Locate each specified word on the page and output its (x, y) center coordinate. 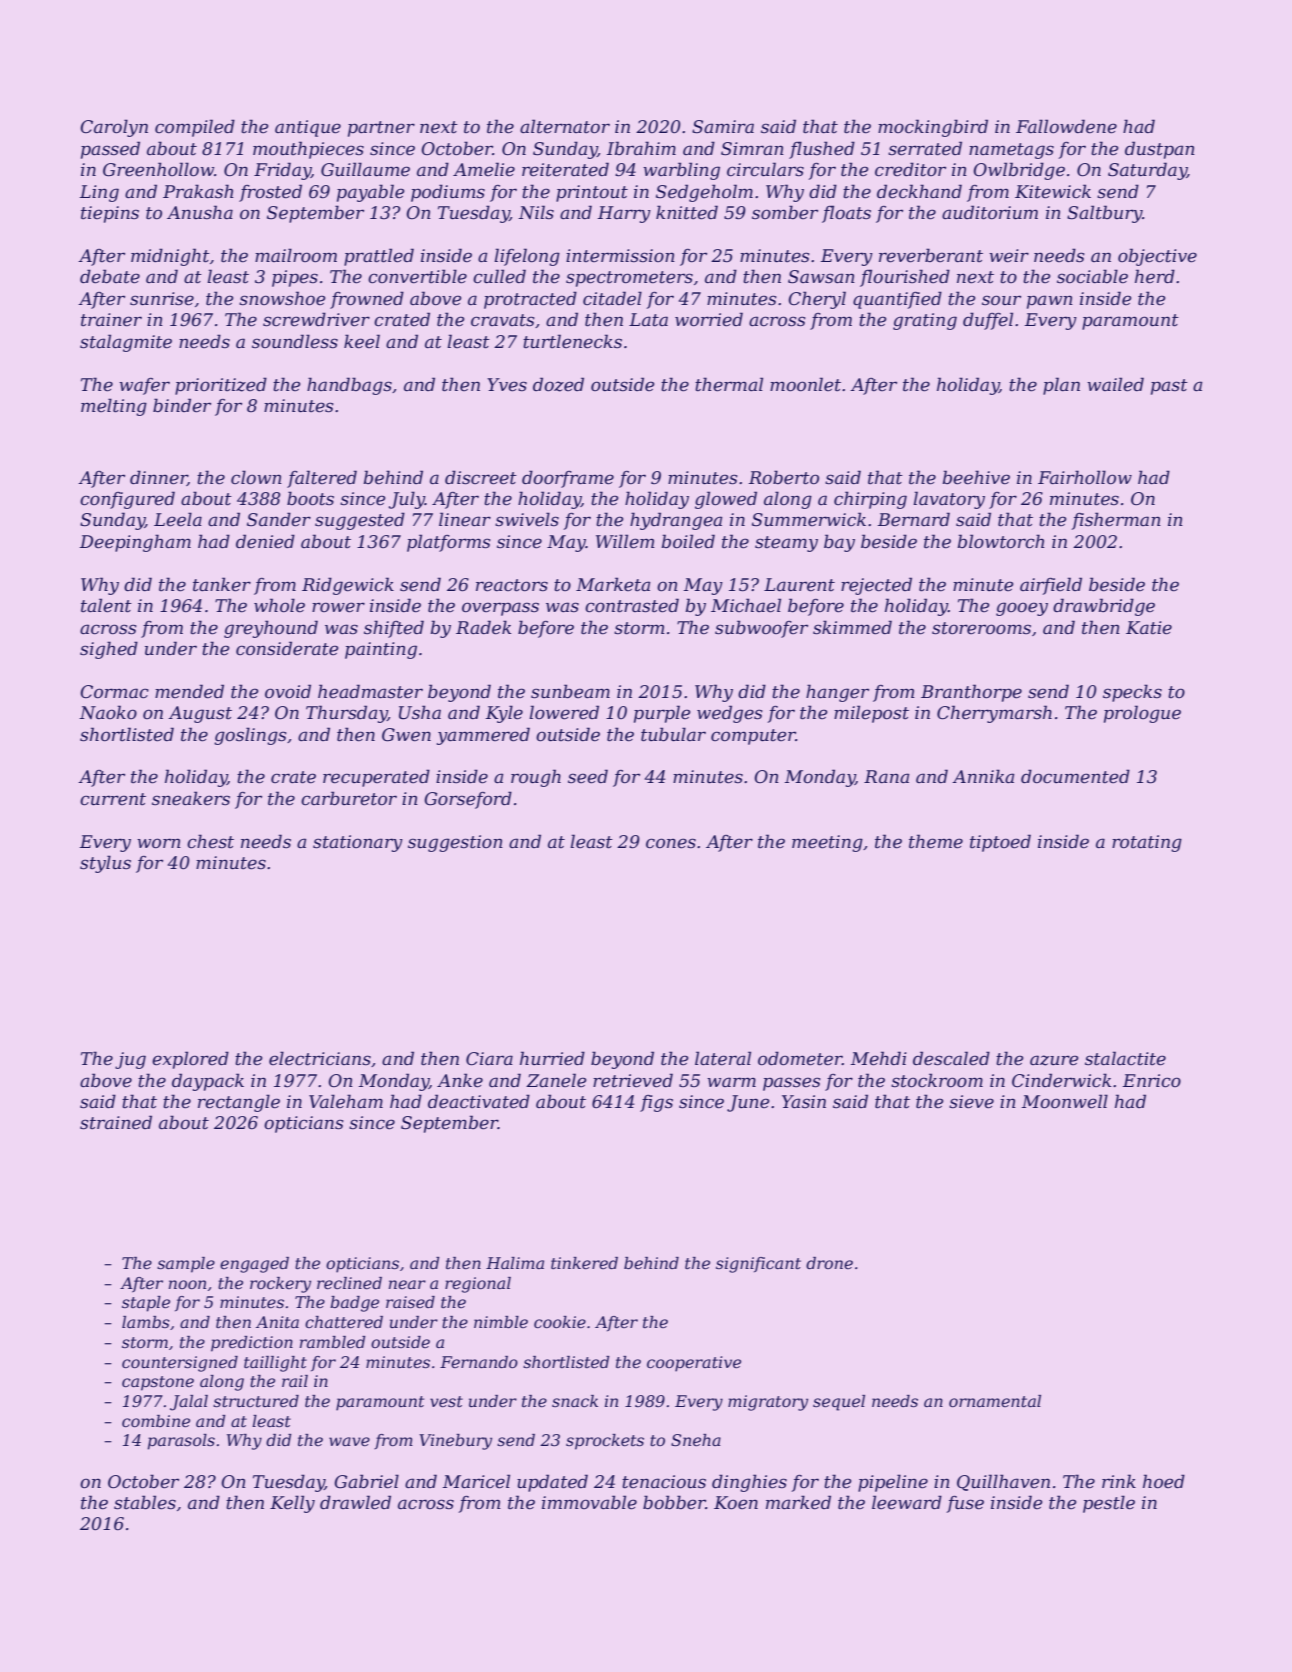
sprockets (605, 1442)
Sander (279, 519)
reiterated (565, 169)
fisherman (1116, 521)
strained (116, 1122)
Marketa (613, 584)
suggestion (455, 843)
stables (145, 1502)
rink (1119, 1481)
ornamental (995, 1401)
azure (1054, 1060)
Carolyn (114, 128)
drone (829, 1263)
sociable (1092, 276)
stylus (105, 864)
